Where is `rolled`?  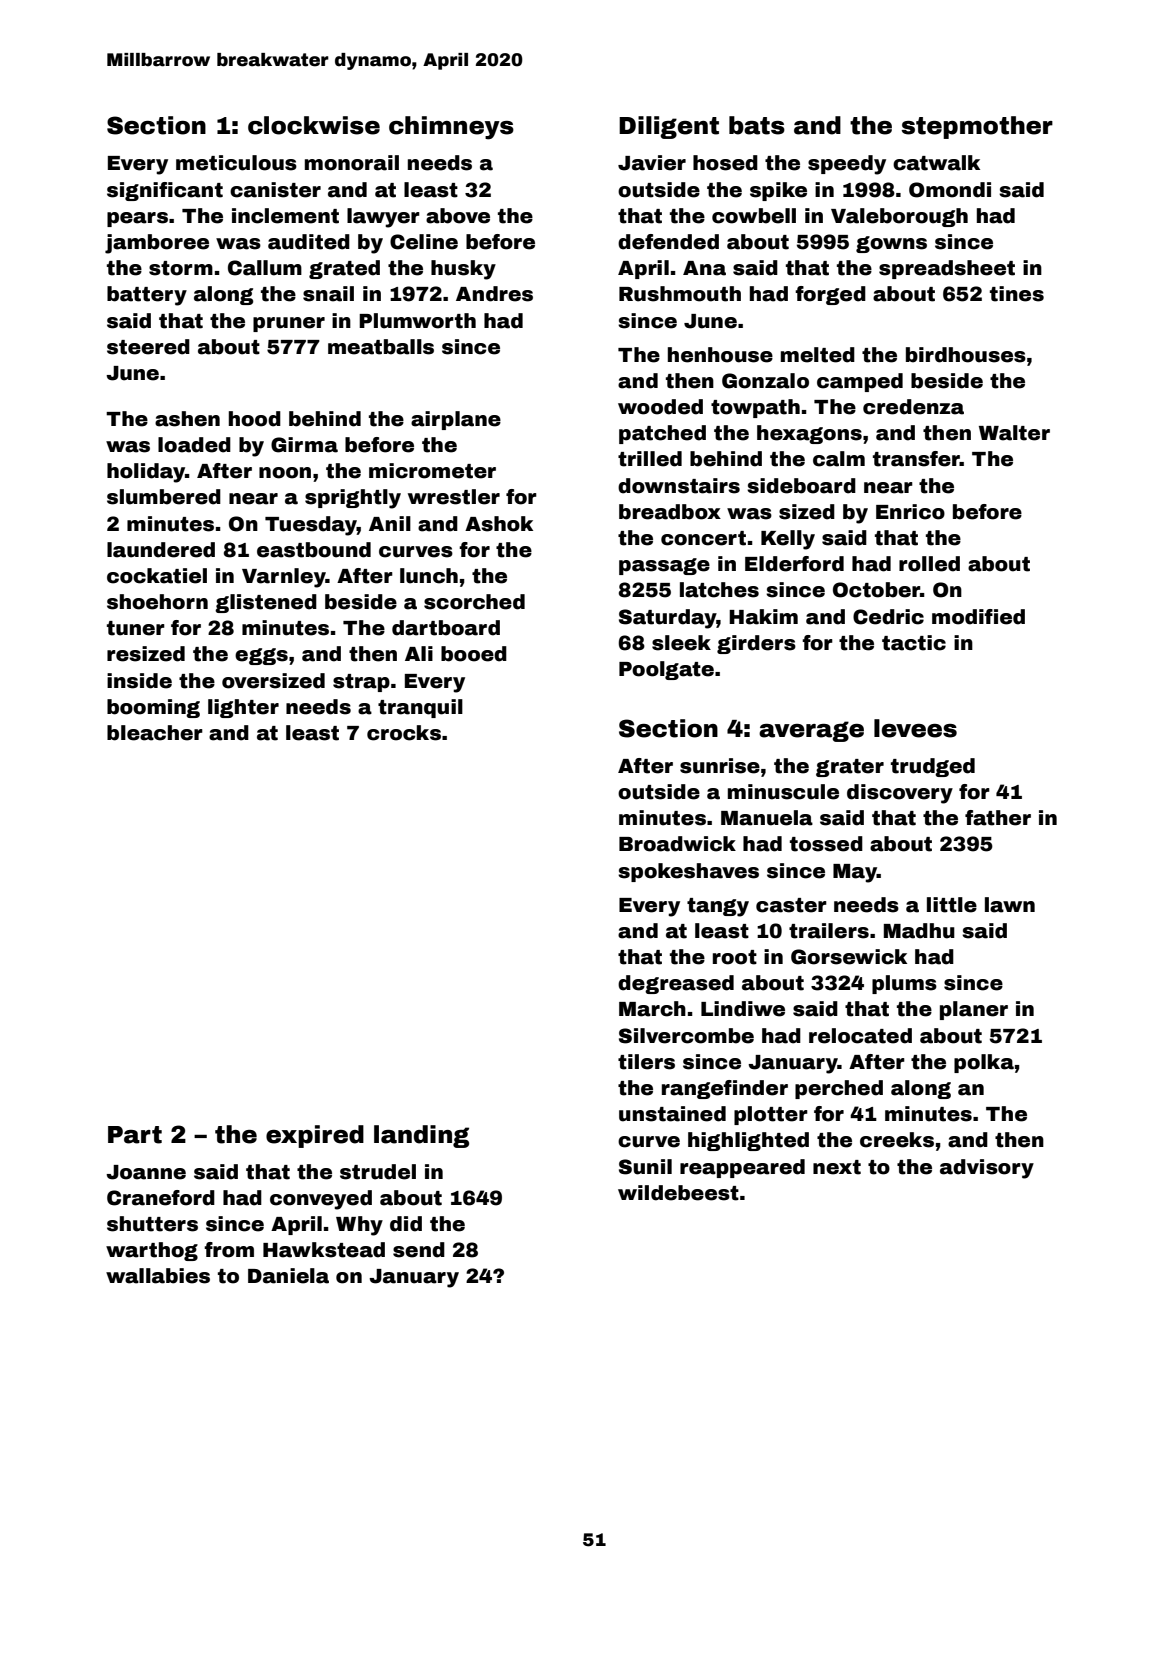 rolled is located at coordinates (929, 564).
